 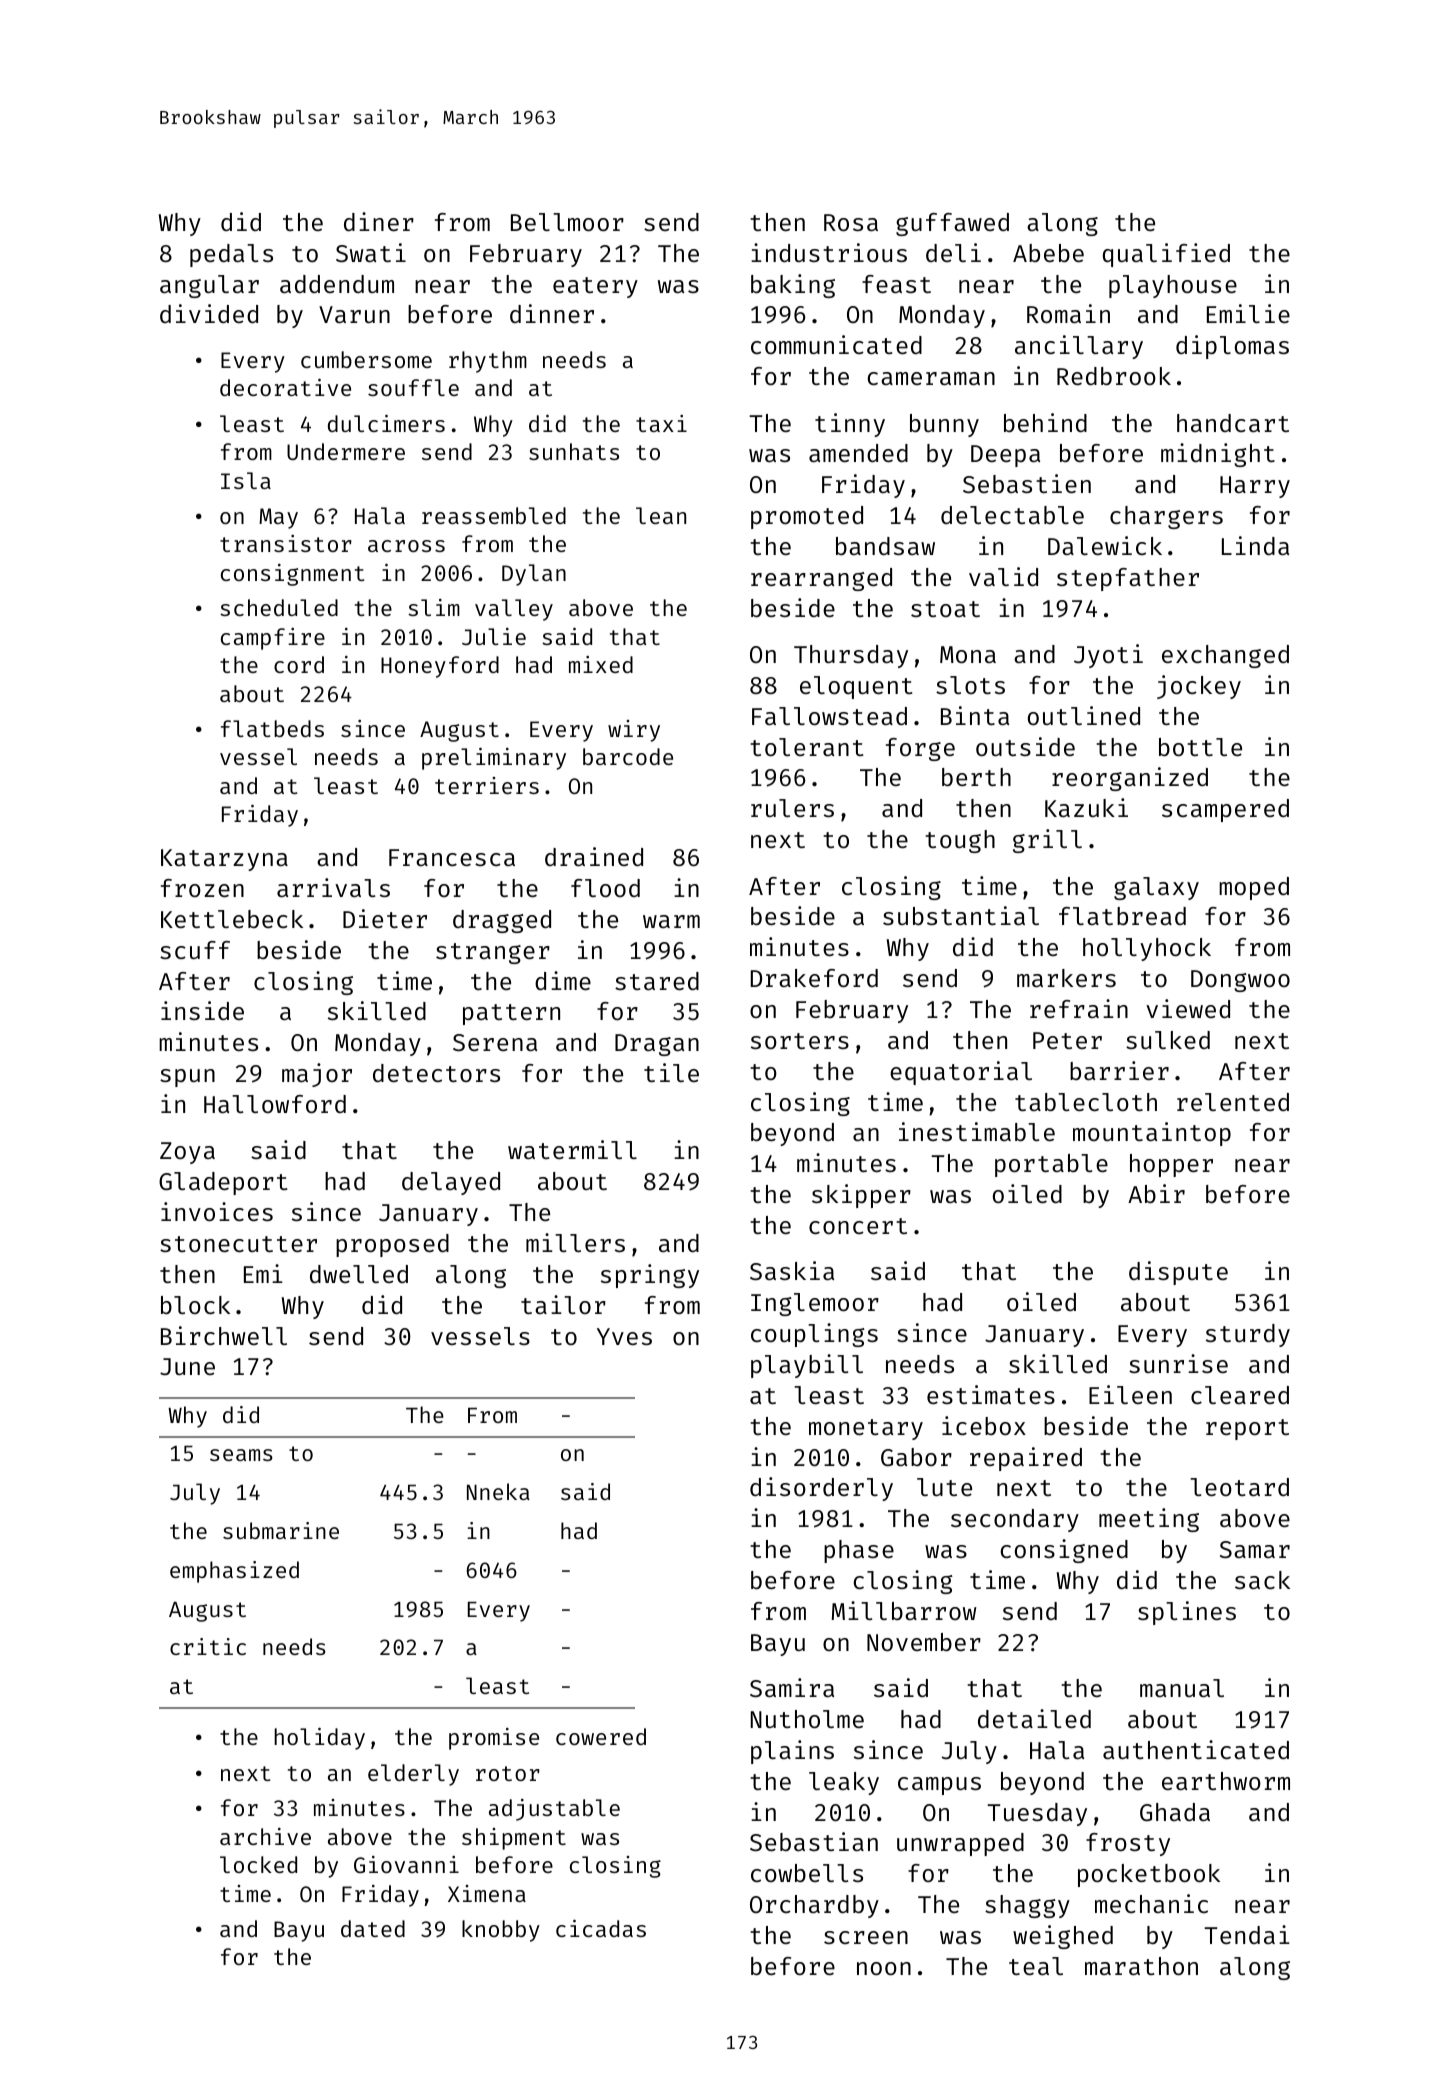 I want to click on submarine, so click(x=281, y=1530).
